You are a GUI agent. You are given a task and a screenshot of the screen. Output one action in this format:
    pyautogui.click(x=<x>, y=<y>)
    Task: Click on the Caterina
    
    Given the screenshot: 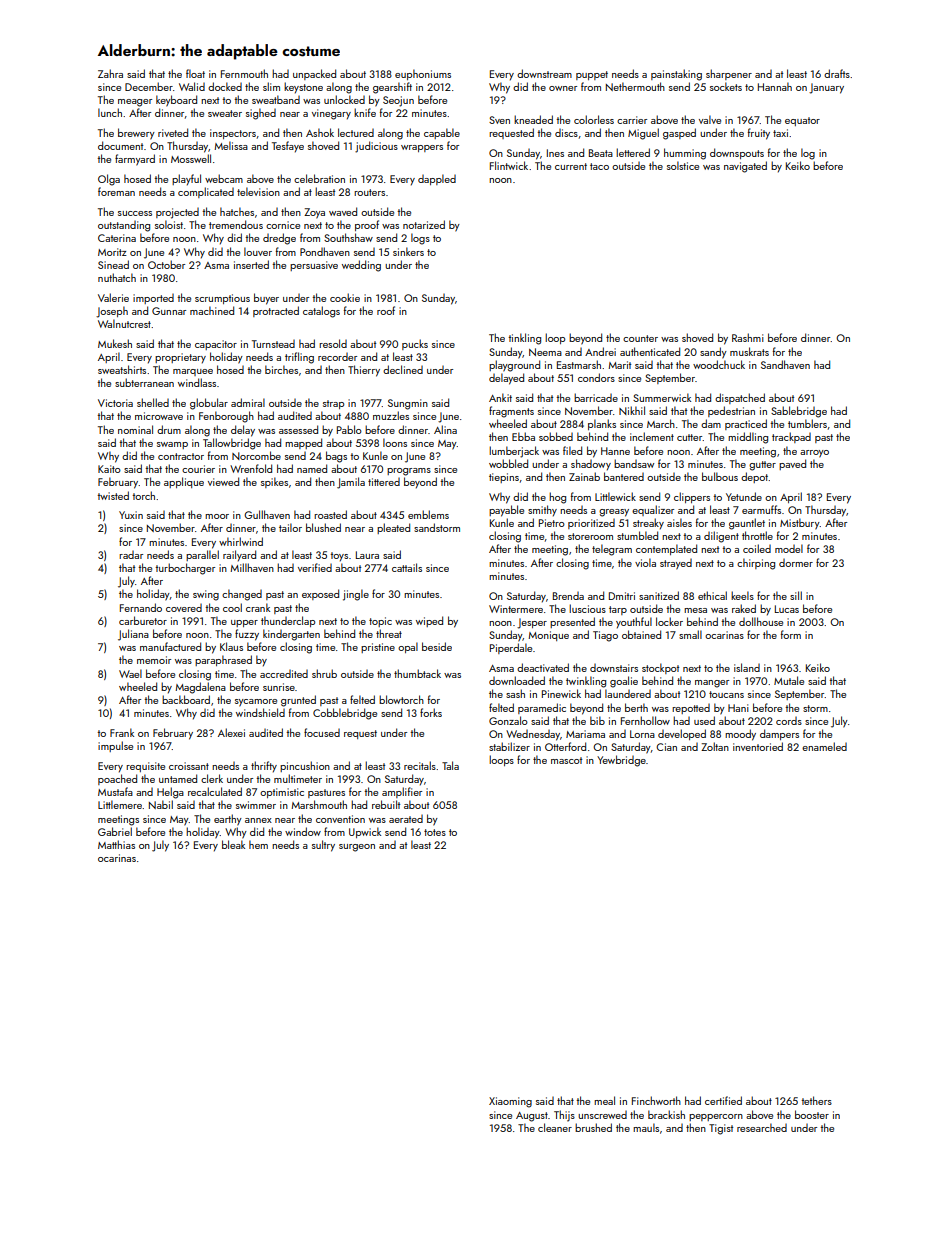 What is the action you would take?
    pyautogui.click(x=117, y=238)
